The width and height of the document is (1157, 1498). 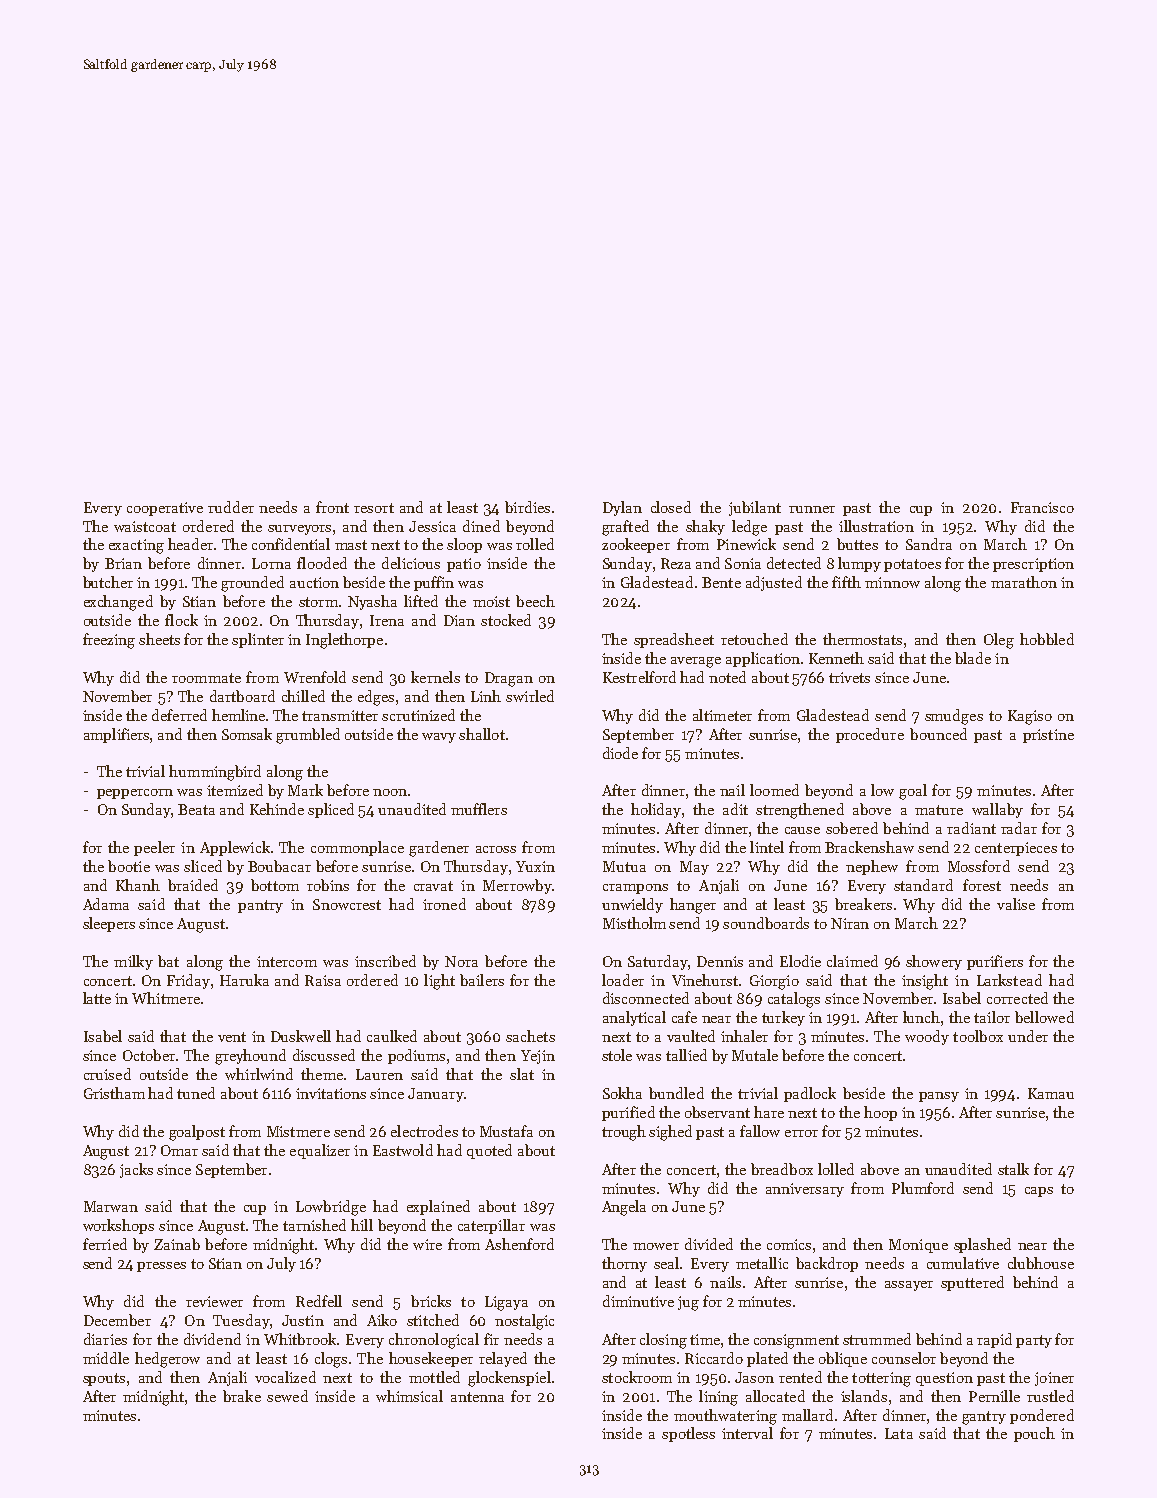 I want to click on flooded, so click(x=322, y=563).
